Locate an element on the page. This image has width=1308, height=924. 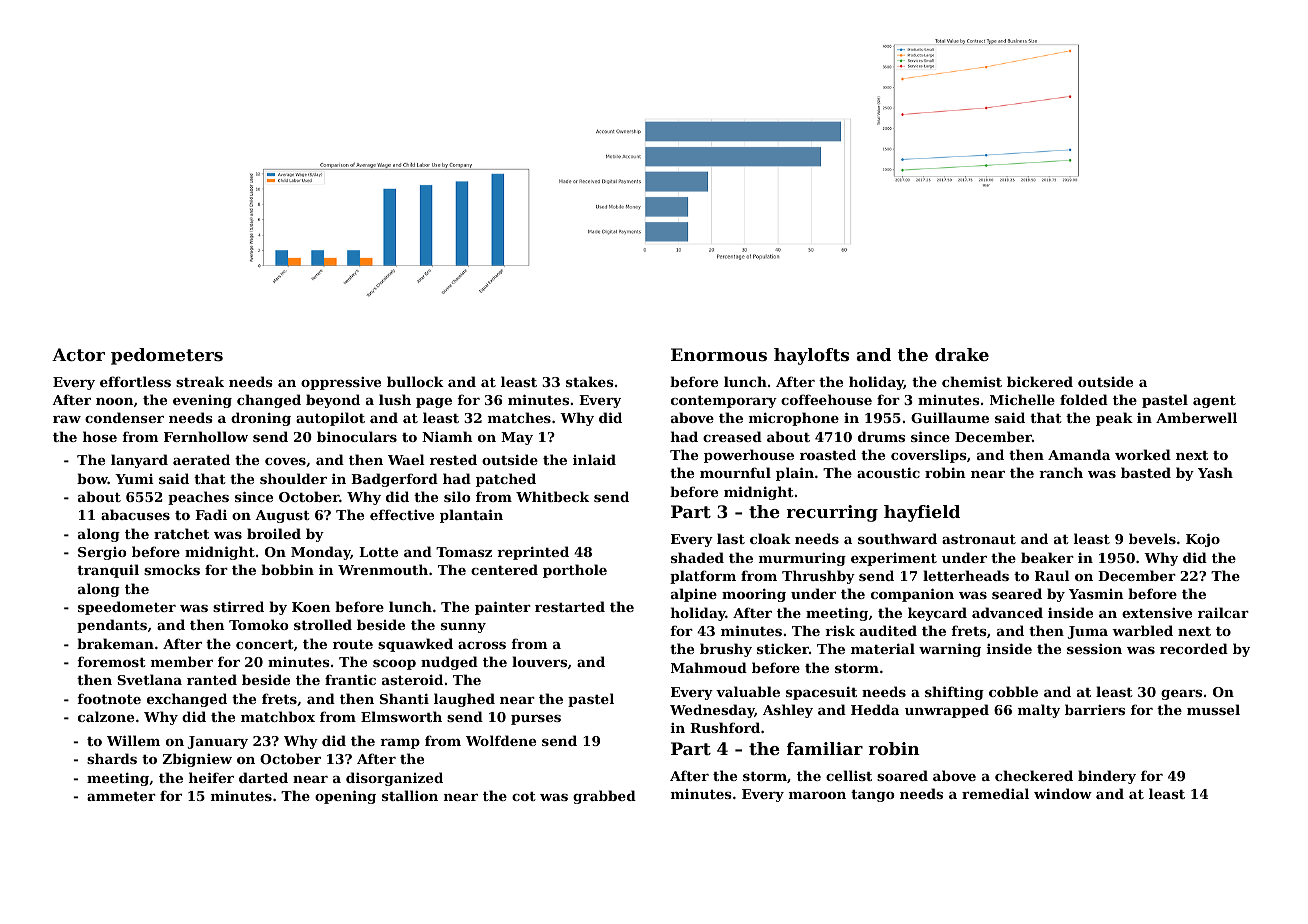
haylofts is located at coordinates (811, 356).
